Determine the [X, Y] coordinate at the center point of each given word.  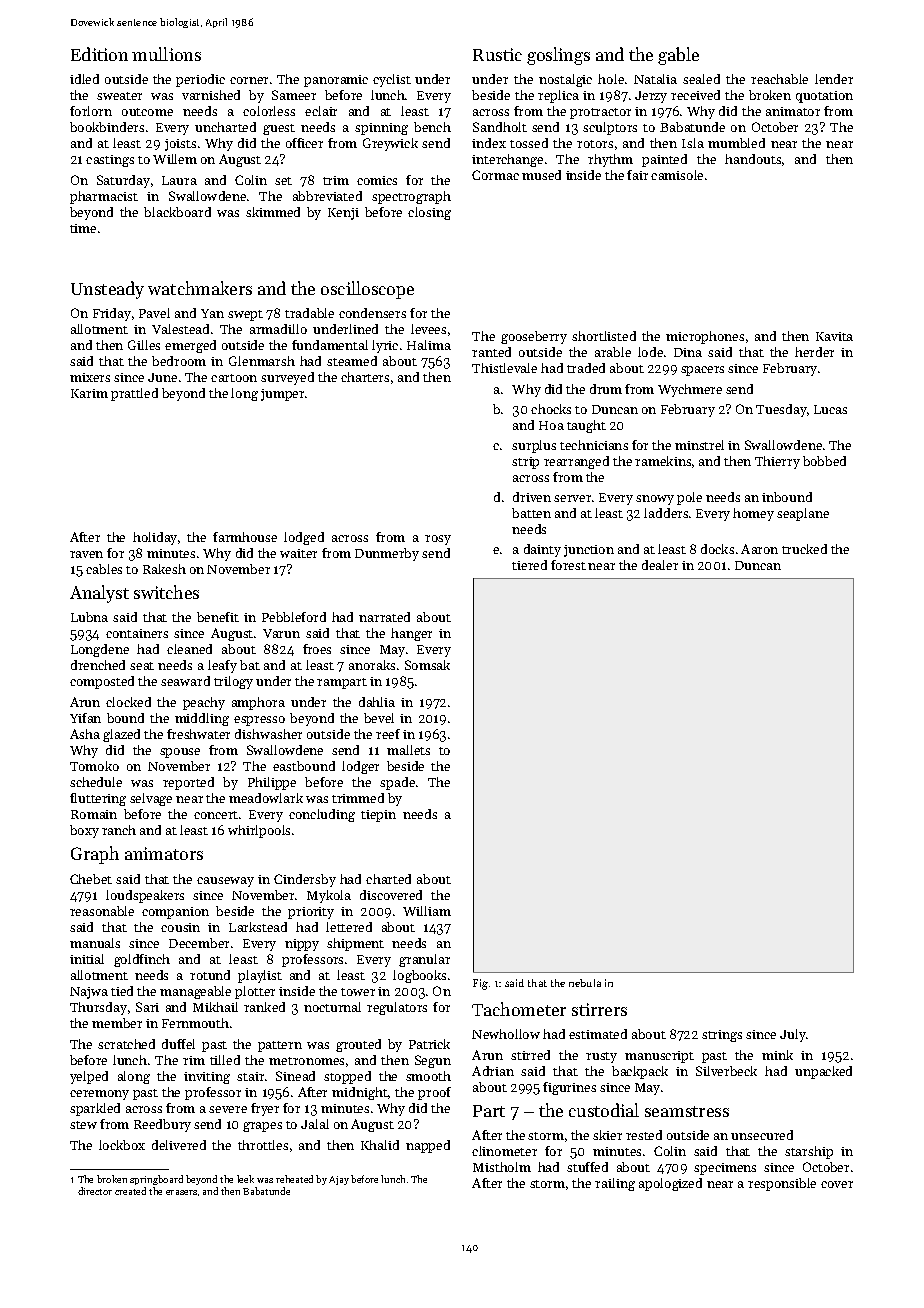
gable [678, 56]
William [427, 911]
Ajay [339, 1180]
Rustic [497, 54]
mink [777, 1055]
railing [615, 1184]
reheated [294, 1179]
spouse [180, 753]
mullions [166, 54]
